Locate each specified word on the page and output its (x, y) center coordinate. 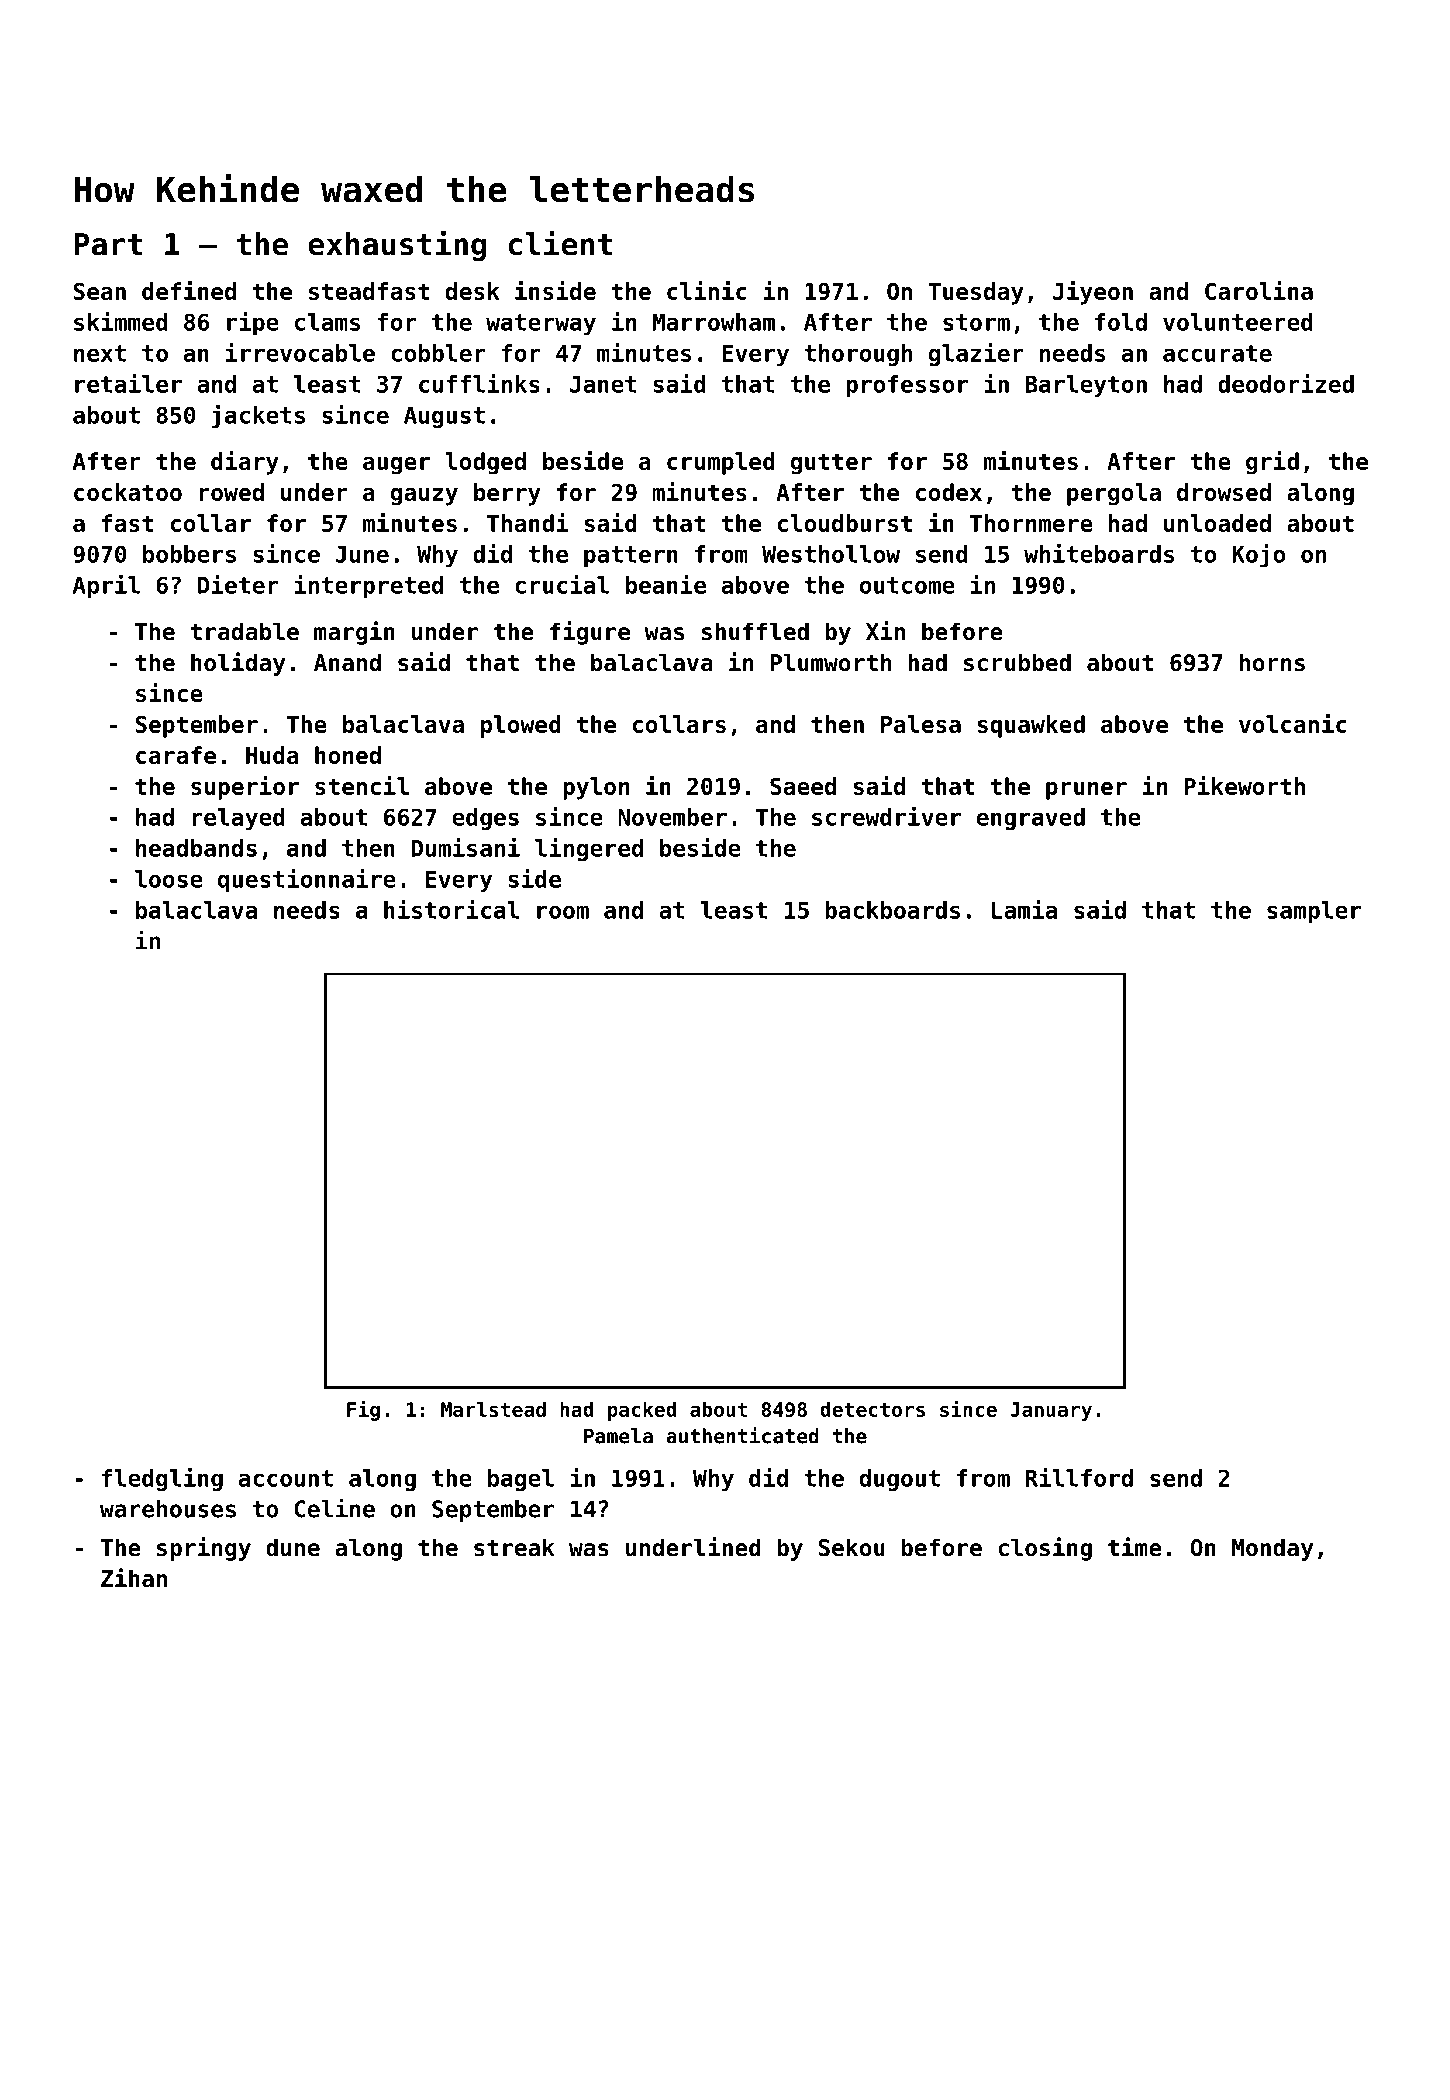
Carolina (1259, 290)
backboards (892, 910)
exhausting (397, 245)
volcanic (1293, 723)
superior (245, 788)
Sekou (851, 1547)
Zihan (134, 1578)
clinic (707, 290)
